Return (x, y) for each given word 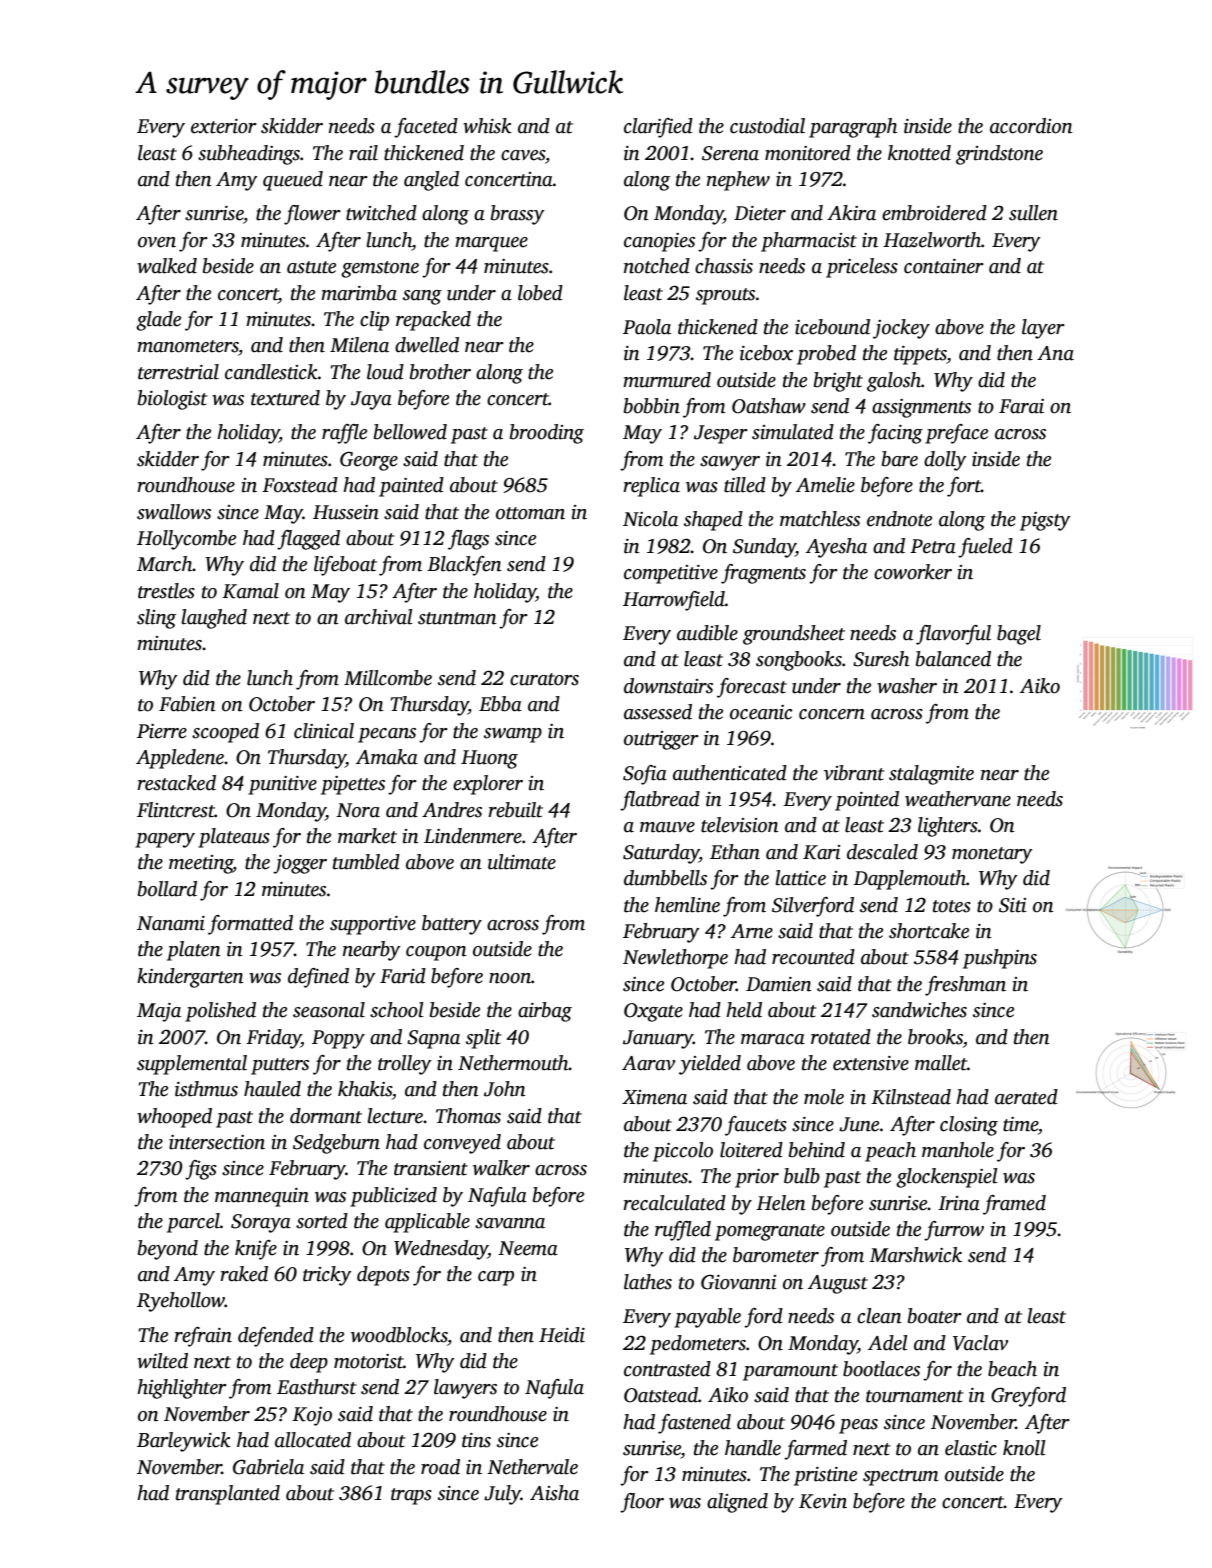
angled (431, 181)
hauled (272, 1089)
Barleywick (184, 1442)
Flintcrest (176, 810)
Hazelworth (932, 240)
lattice (800, 878)
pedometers (698, 1345)
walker (501, 1168)
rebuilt (515, 810)
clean (879, 1316)
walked (167, 266)
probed (826, 355)
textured (285, 398)
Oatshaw (769, 406)
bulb (802, 1176)
